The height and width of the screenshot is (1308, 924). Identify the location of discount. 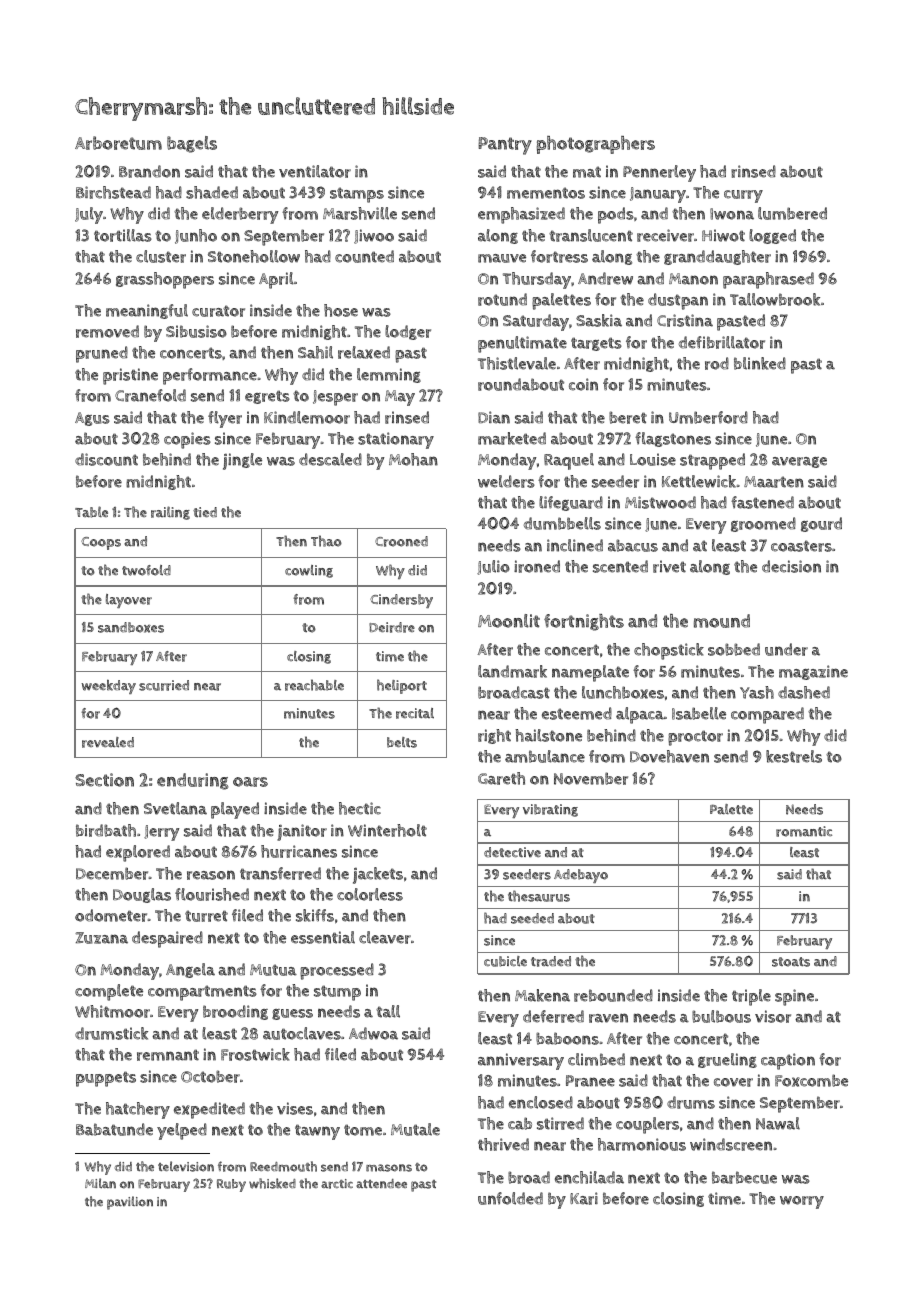
(106, 459).
